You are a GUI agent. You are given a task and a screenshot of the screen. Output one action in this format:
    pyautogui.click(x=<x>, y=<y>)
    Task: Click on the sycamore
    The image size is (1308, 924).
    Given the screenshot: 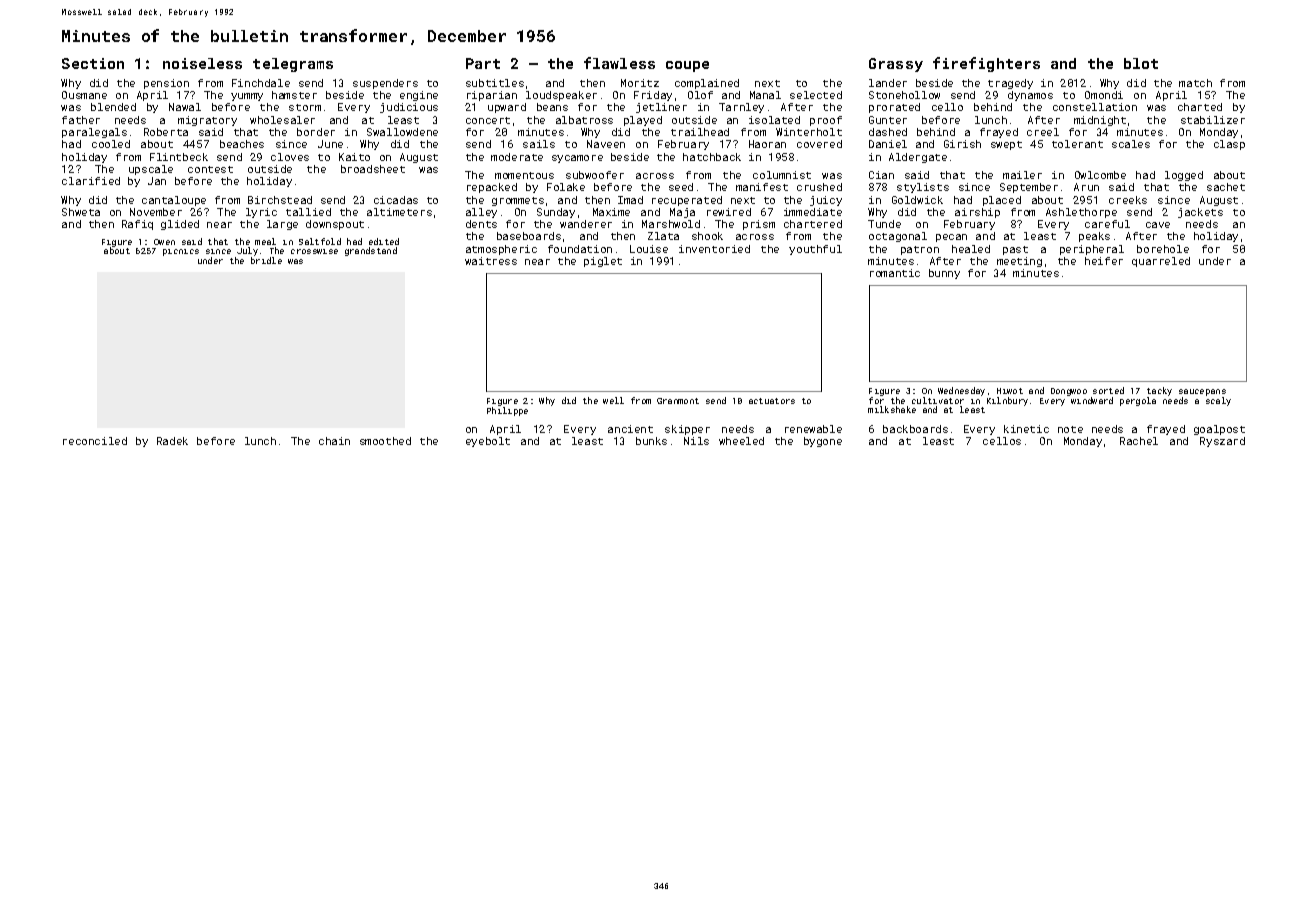 What is the action you would take?
    pyautogui.click(x=577, y=159)
